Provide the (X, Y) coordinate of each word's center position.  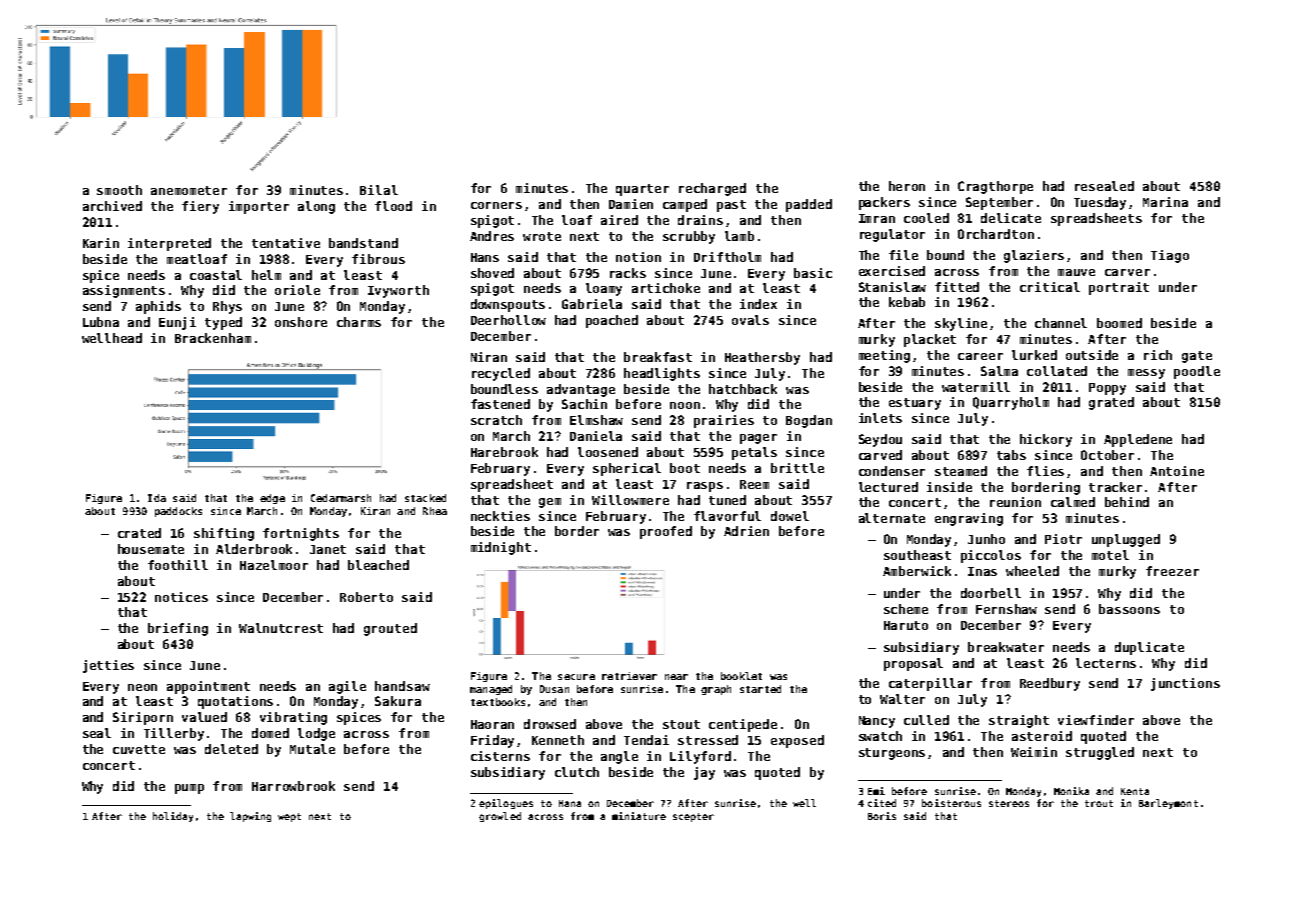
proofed (666, 532)
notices (181, 597)
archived (112, 206)
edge (272, 499)
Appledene (1138, 440)
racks (628, 273)
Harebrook (504, 452)
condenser (892, 471)
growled (500, 817)
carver (1127, 272)
